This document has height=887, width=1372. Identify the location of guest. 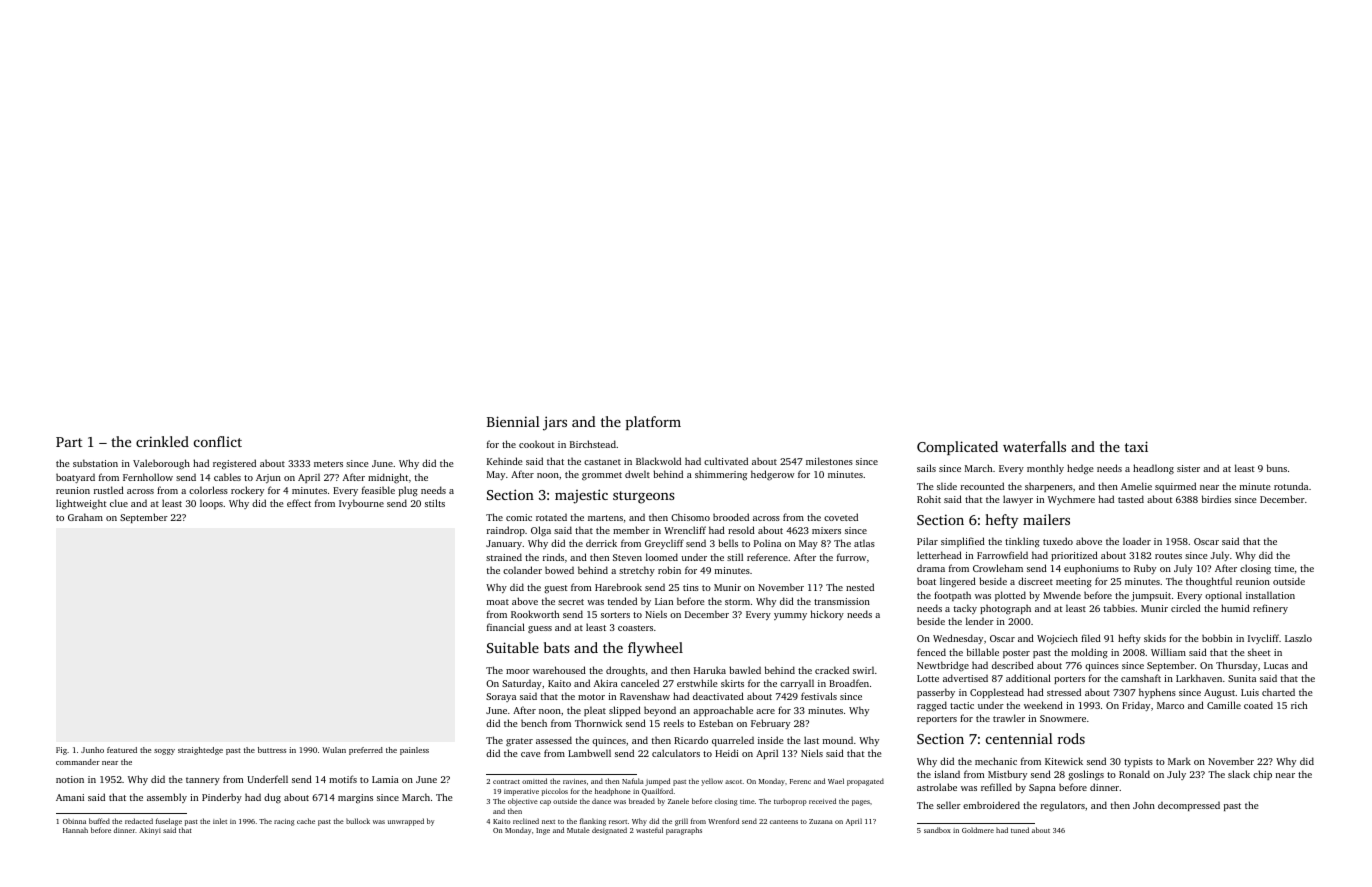
(556, 589).
